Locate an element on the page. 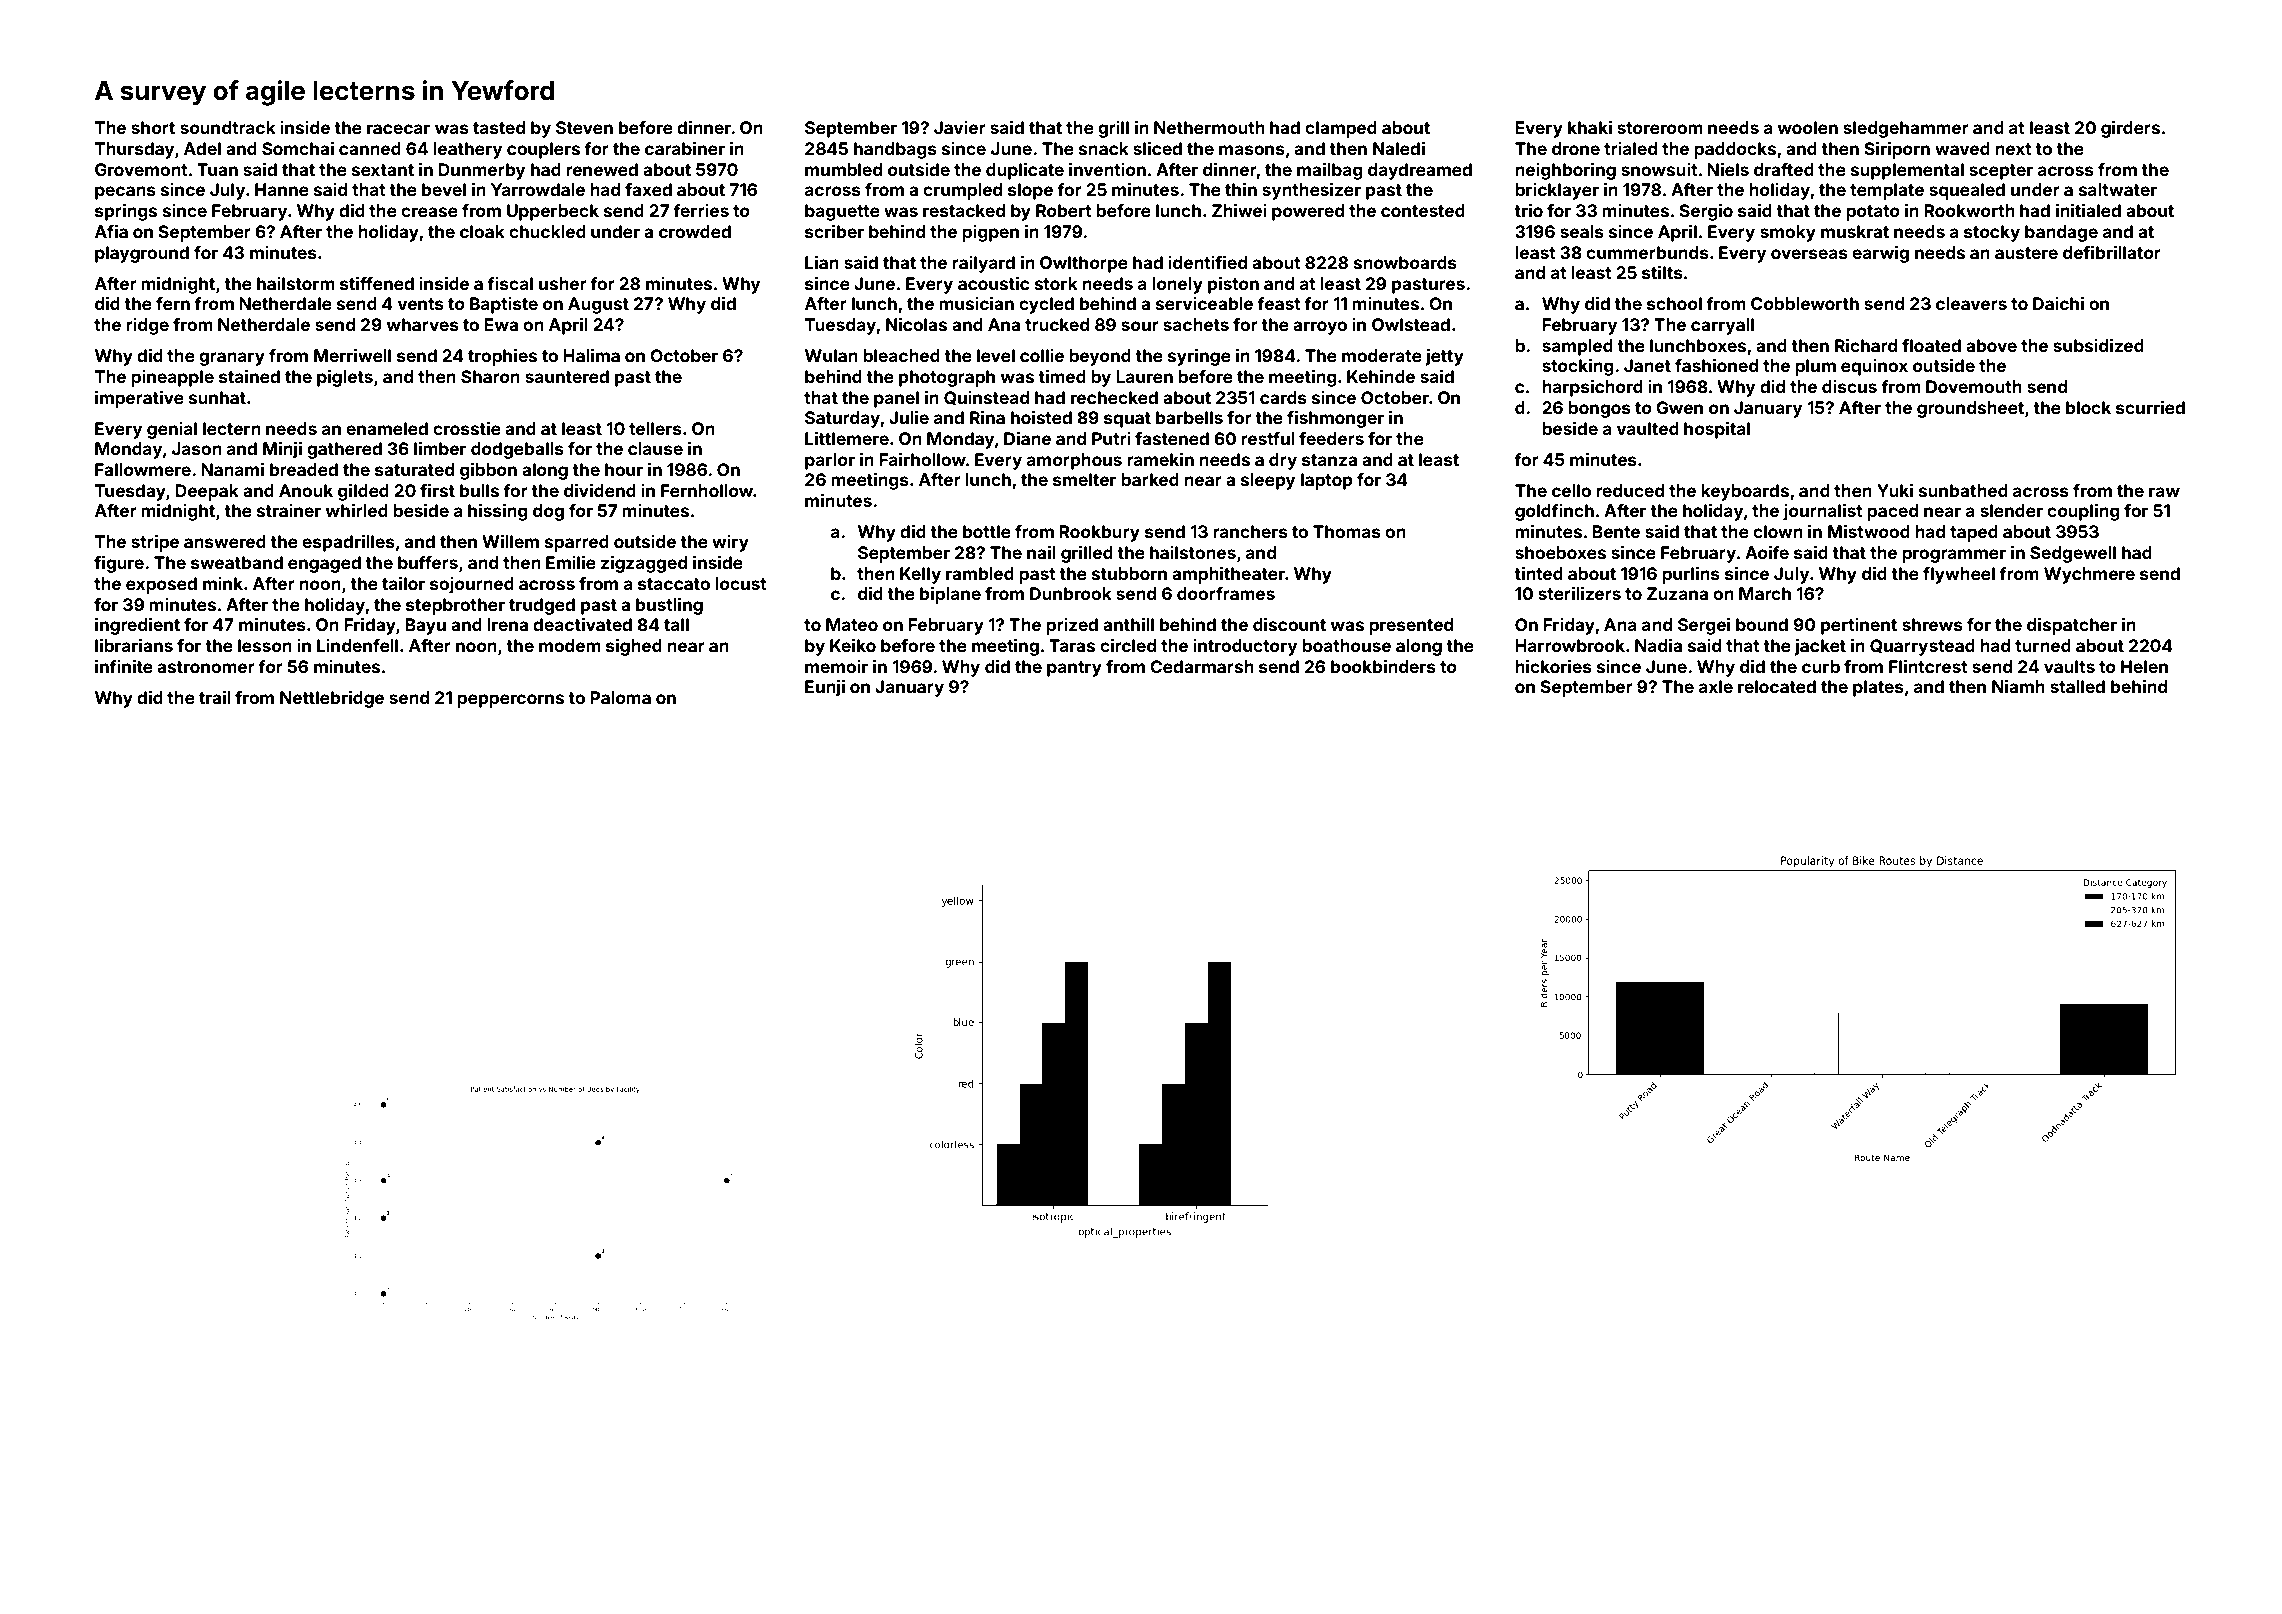  leathery is located at coordinates (467, 150).
